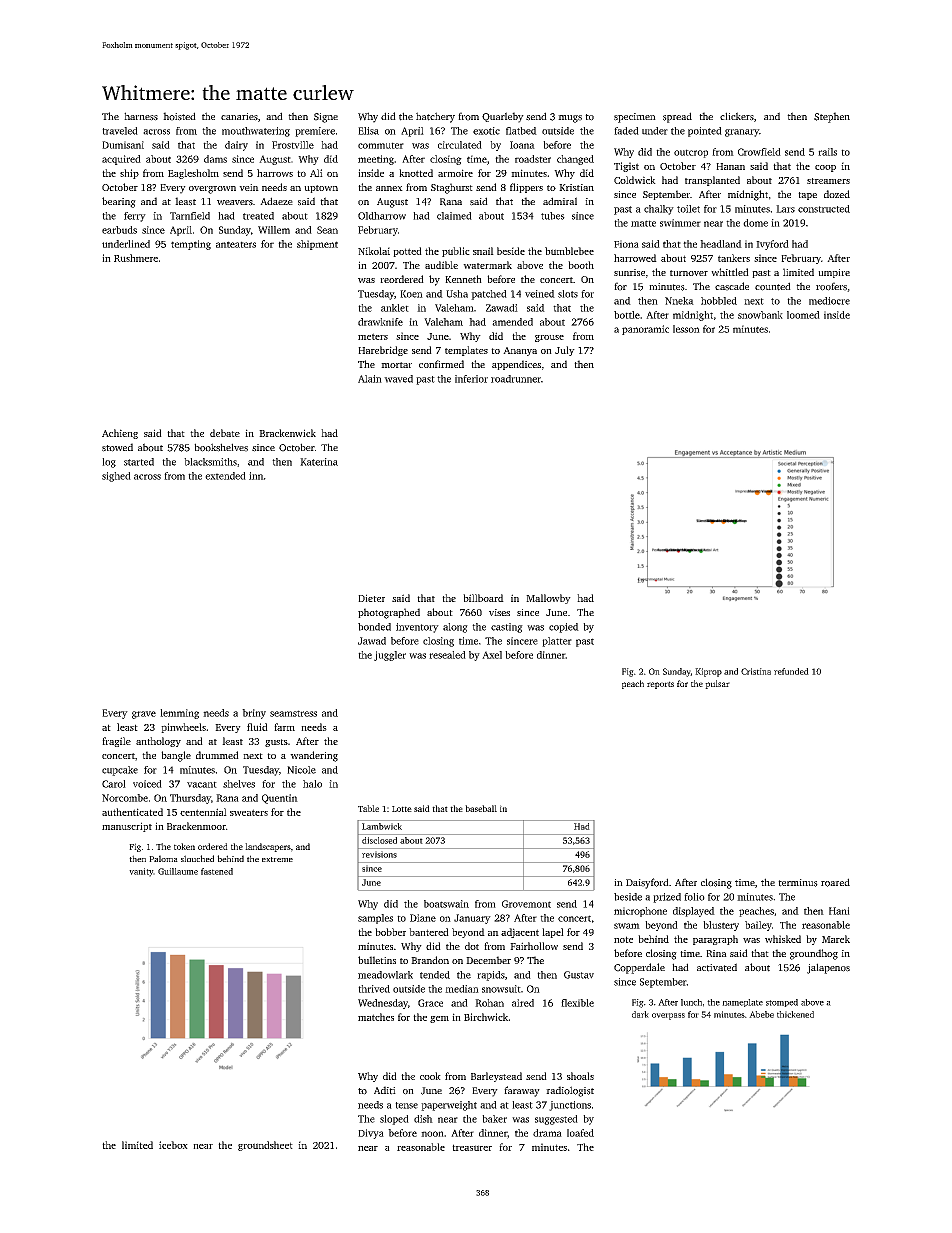  Describe the element at coordinates (179, 714) in the document. I see `lemming` at that location.
